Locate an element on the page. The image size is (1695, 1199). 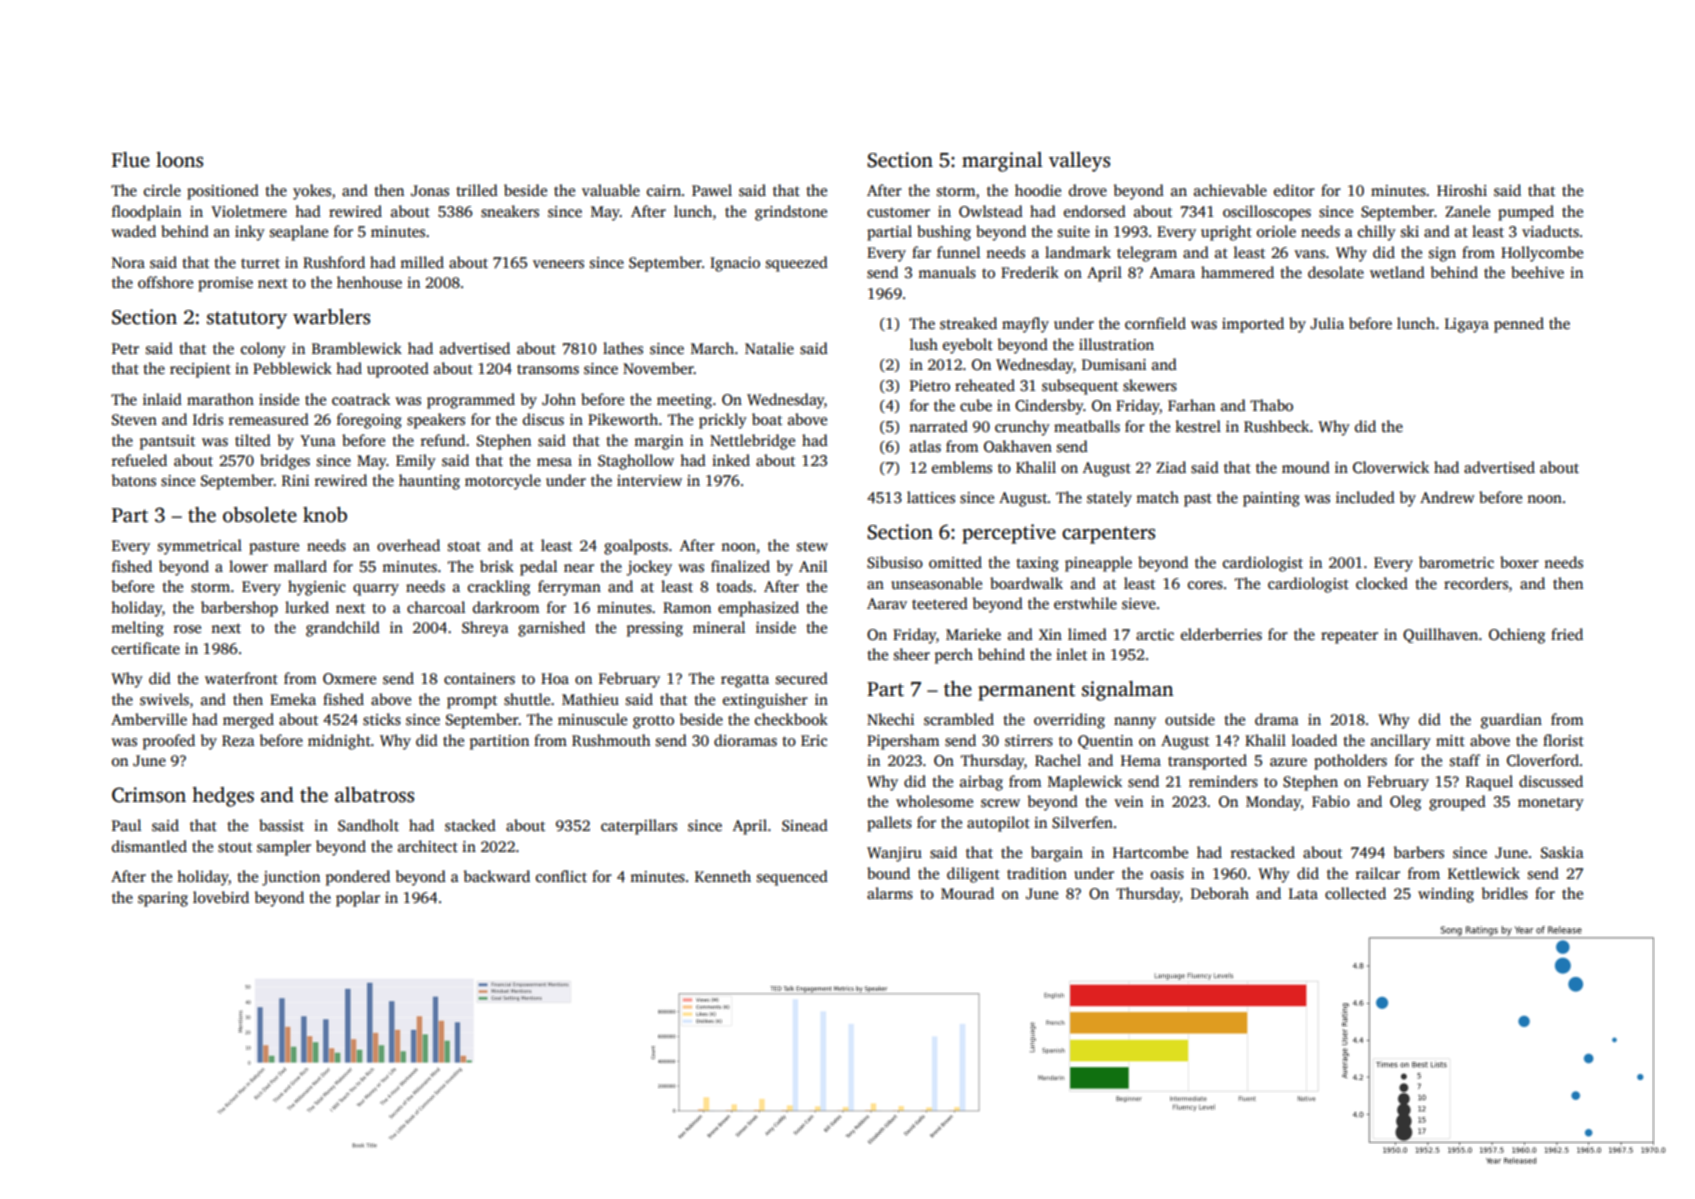
Hiroshi is located at coordinates (1462, 190).
